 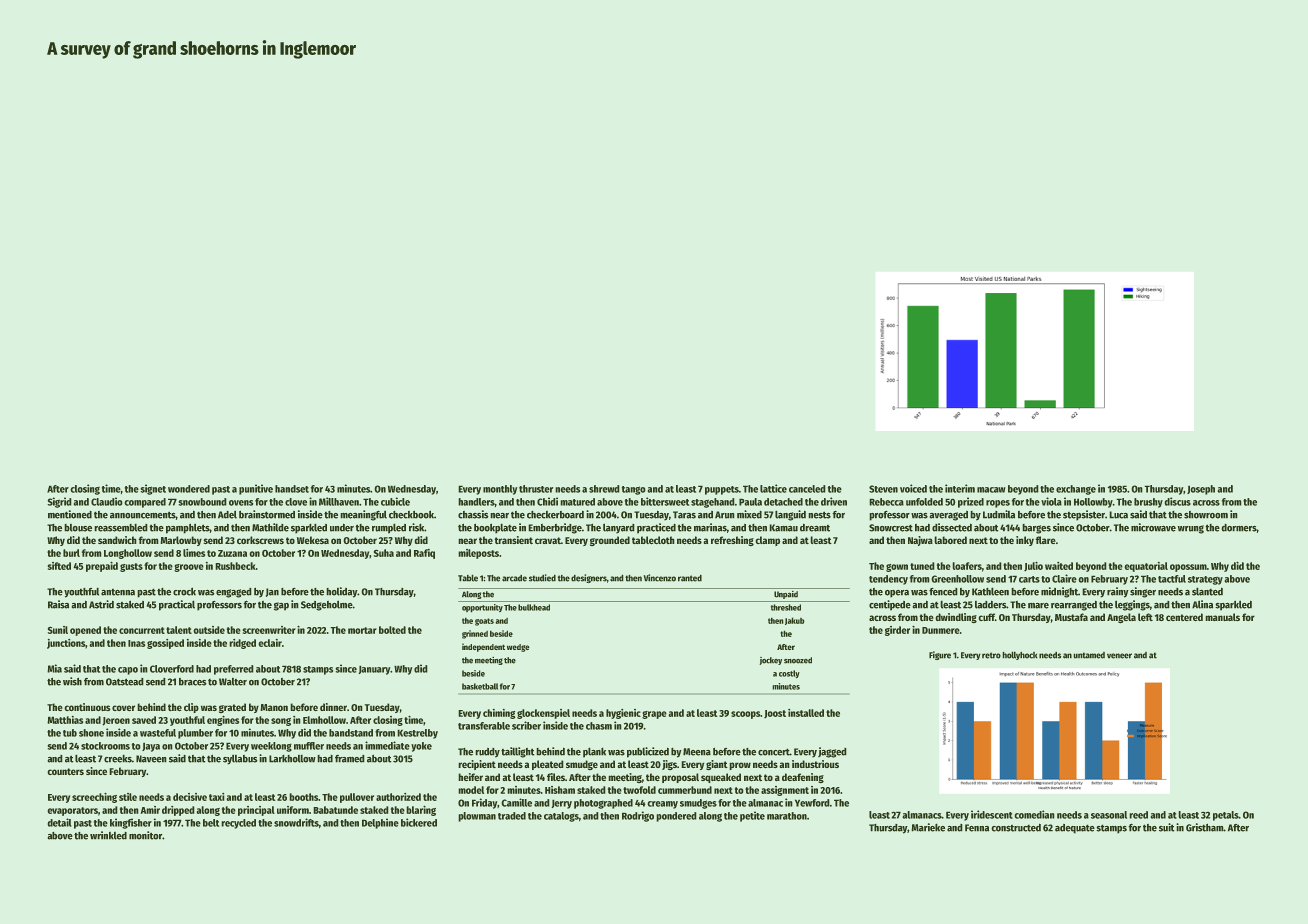 I want to click on bickered, so click(x=419, y=822).
